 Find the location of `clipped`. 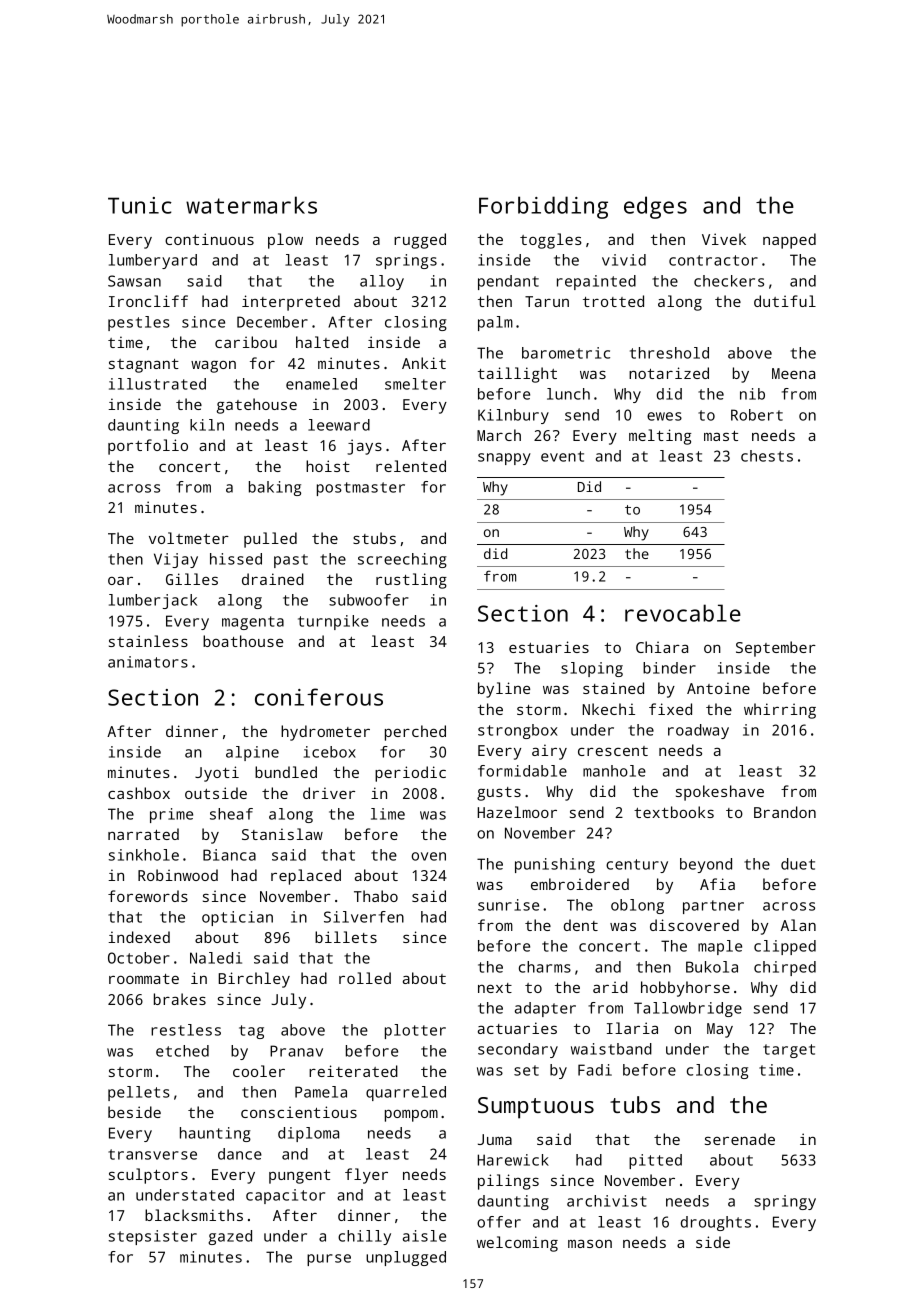

clipped is located at coordinates (785, 947).
